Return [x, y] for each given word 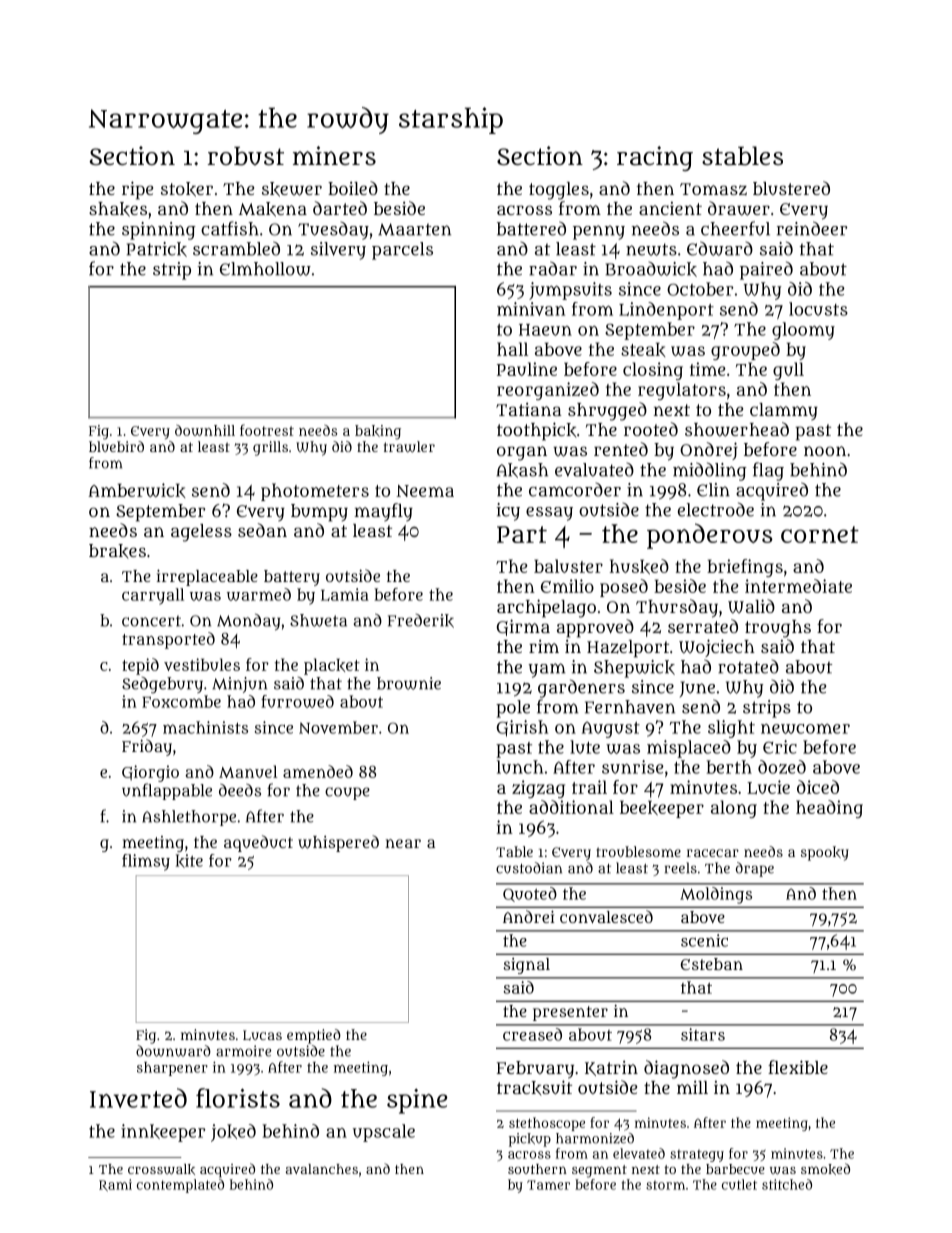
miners [334, 155]
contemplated [180, 1186]
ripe [137, 190]
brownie [409, 683]
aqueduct [258, 843]
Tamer [548, 1185]
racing [655, 158]
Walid [751, 606]
